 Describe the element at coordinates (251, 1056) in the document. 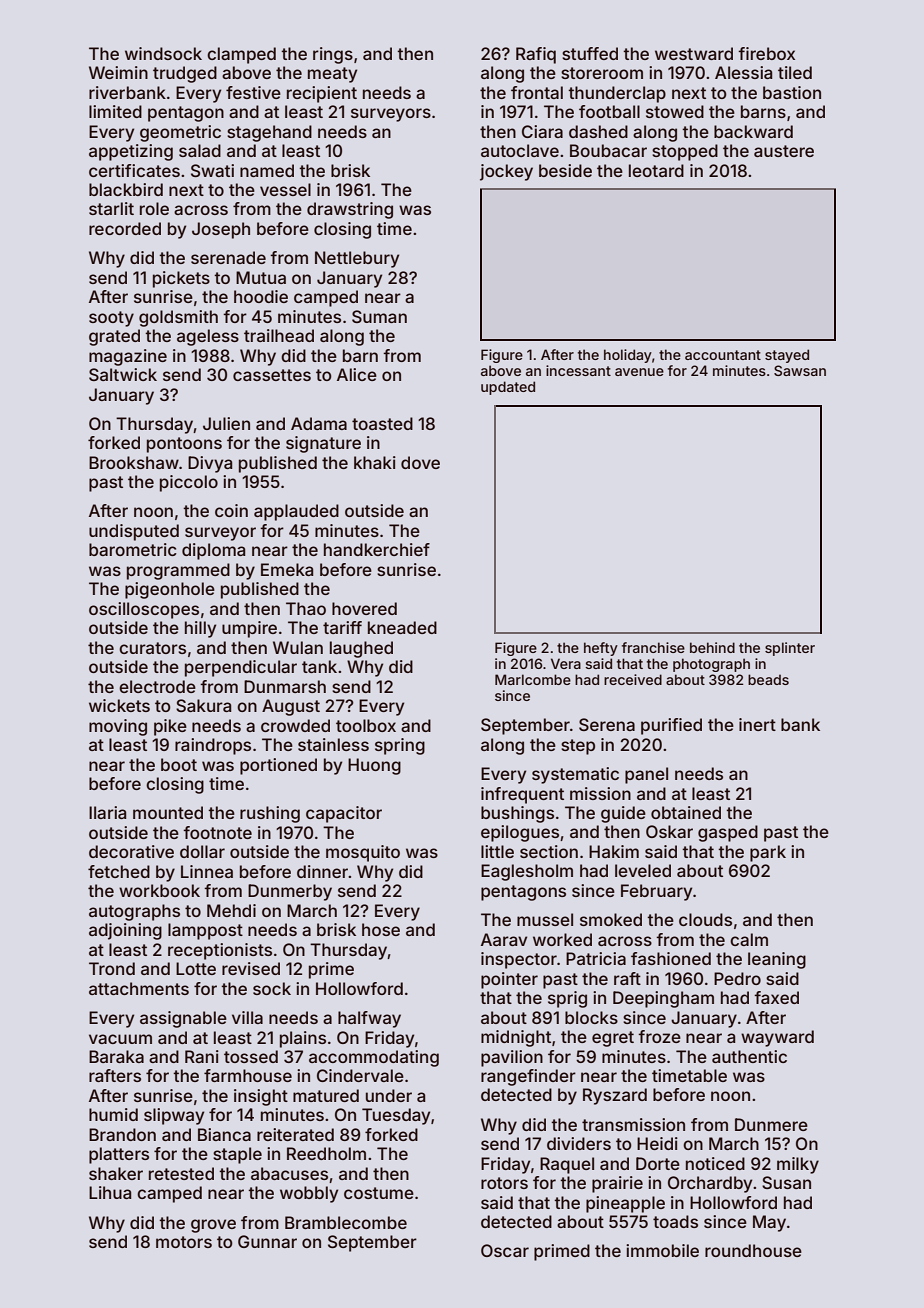

I see `tossed` at that location.
